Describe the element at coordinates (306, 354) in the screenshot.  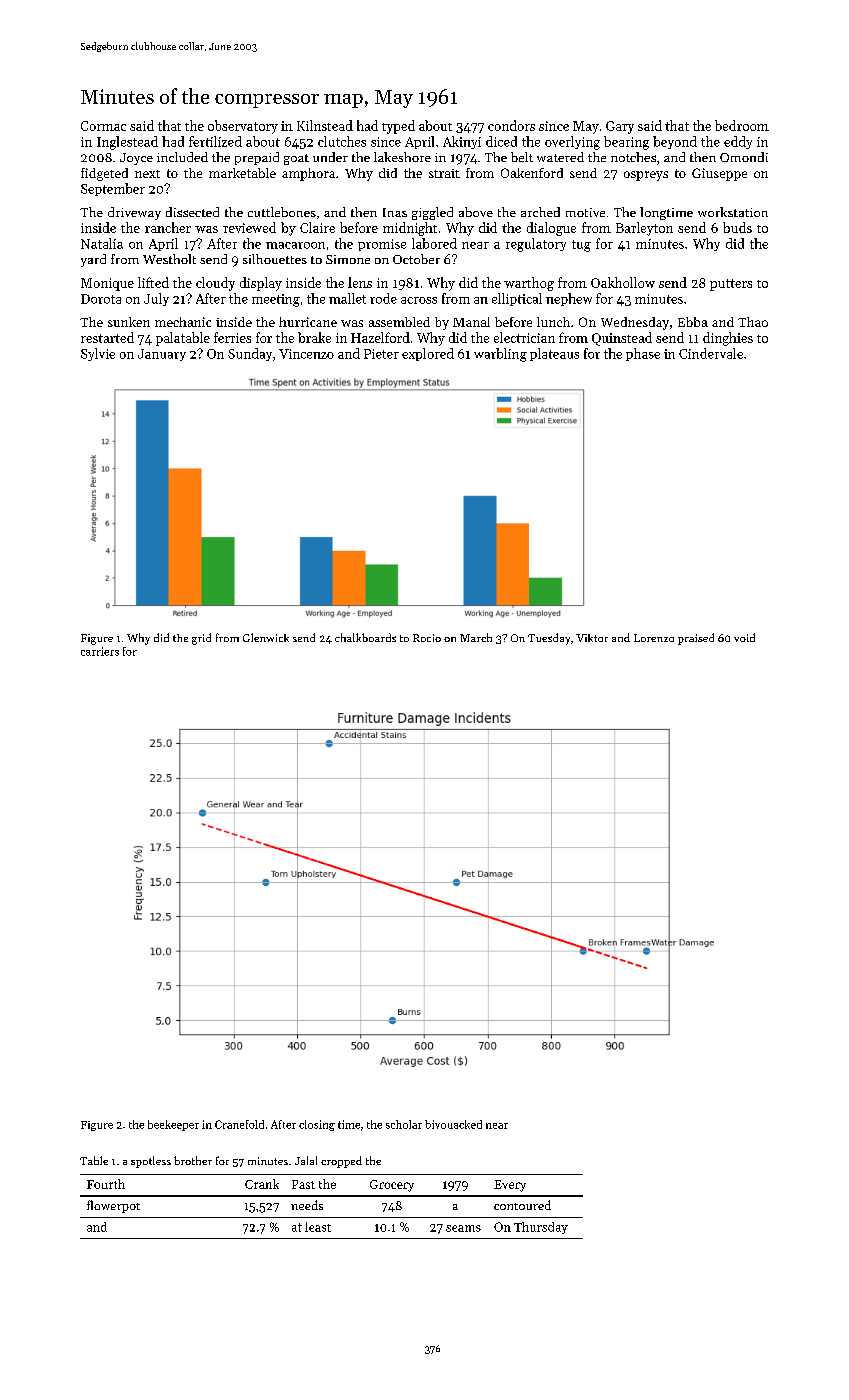
I see `Vincenzo` at that location.
